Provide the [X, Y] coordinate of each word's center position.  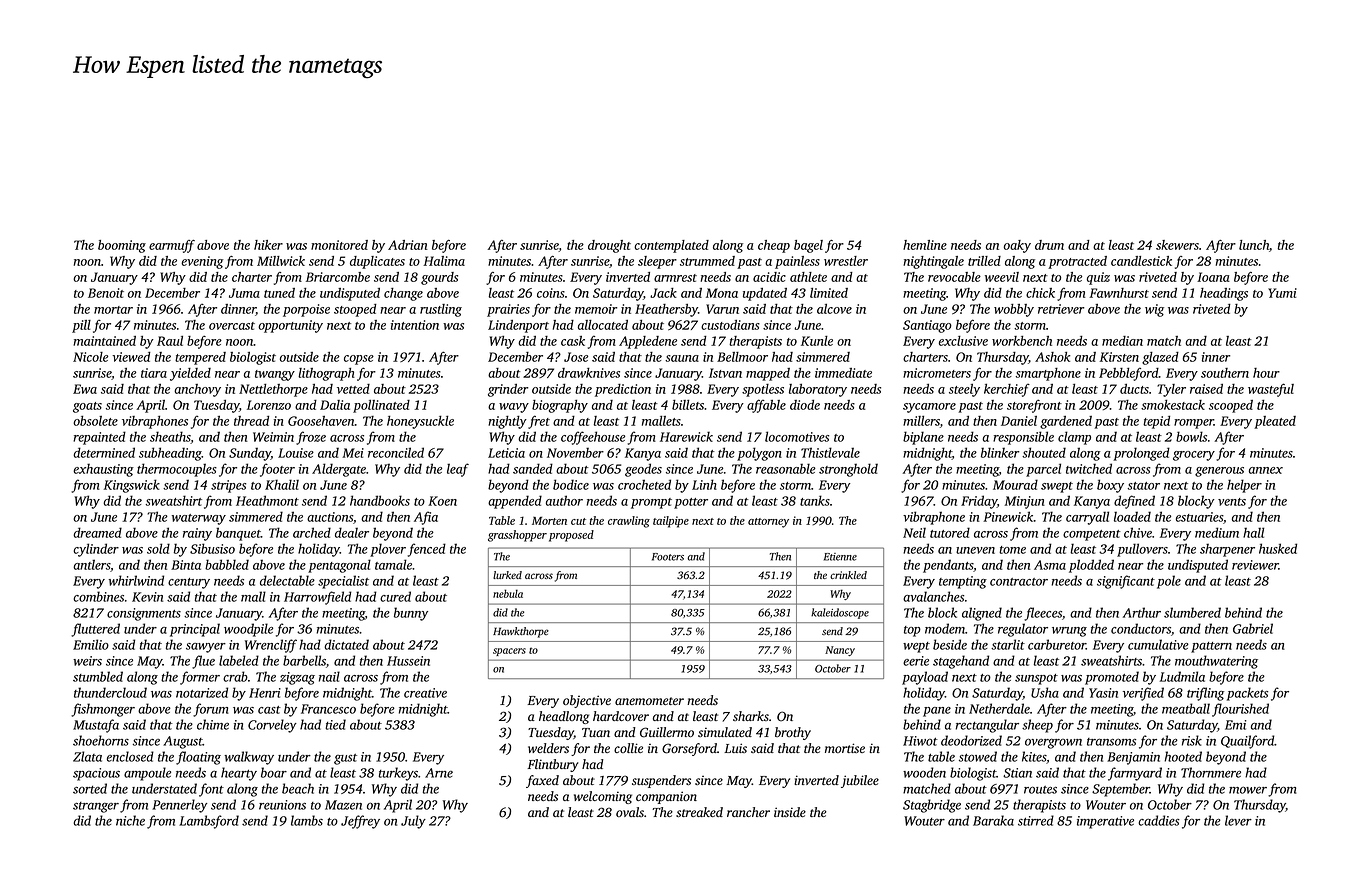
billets [688, 405]
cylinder [96, 550]
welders [548, 748]
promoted [1112, 678]
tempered [200, 358]
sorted [90, 788]
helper [1244, 486]
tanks [815, 500]
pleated [1275, 422]
